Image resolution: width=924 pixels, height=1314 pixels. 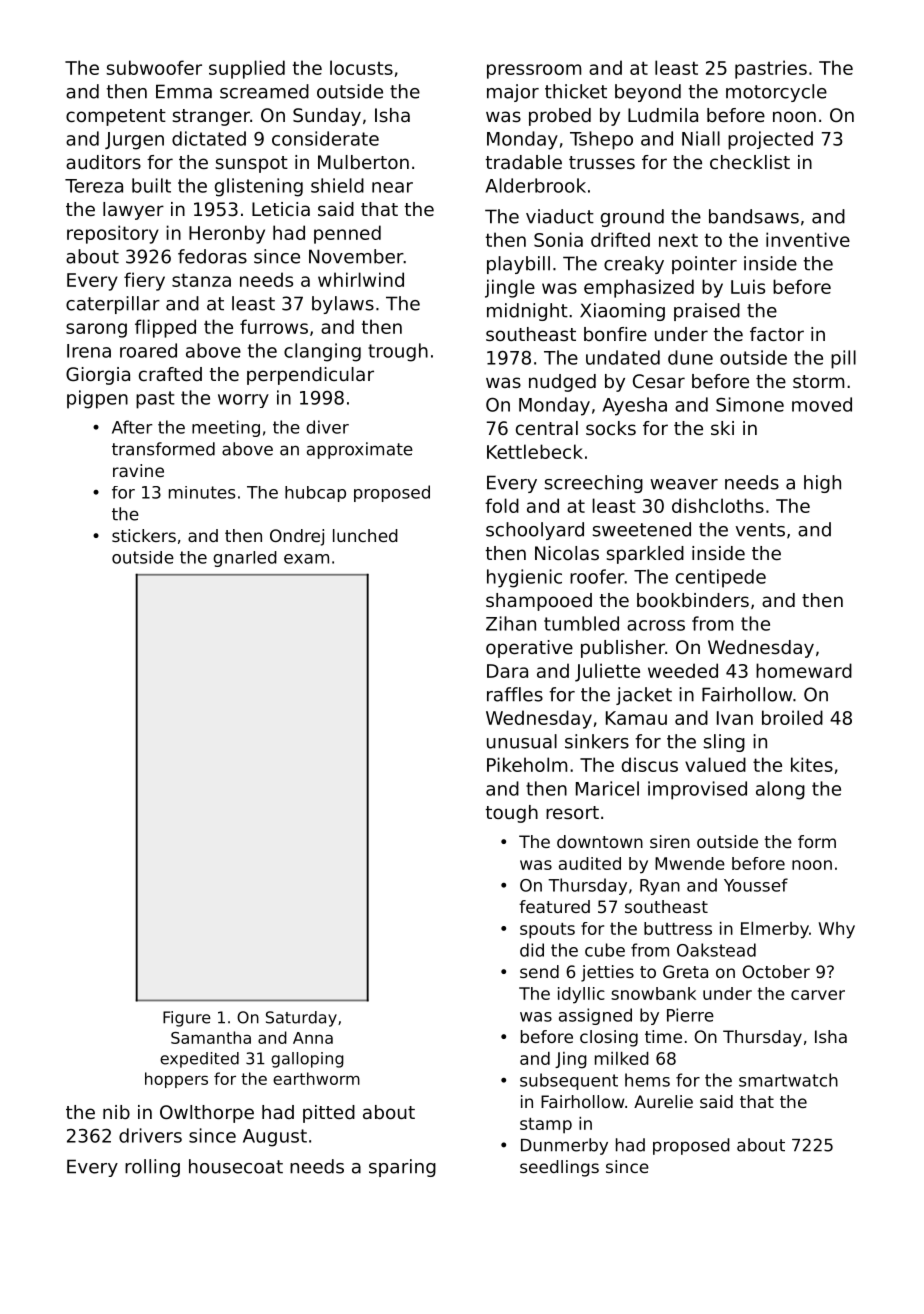 What do you see at coordinates (264, 91) in the screenshot?
I see `screamed` at bounding box center [264, 91].
